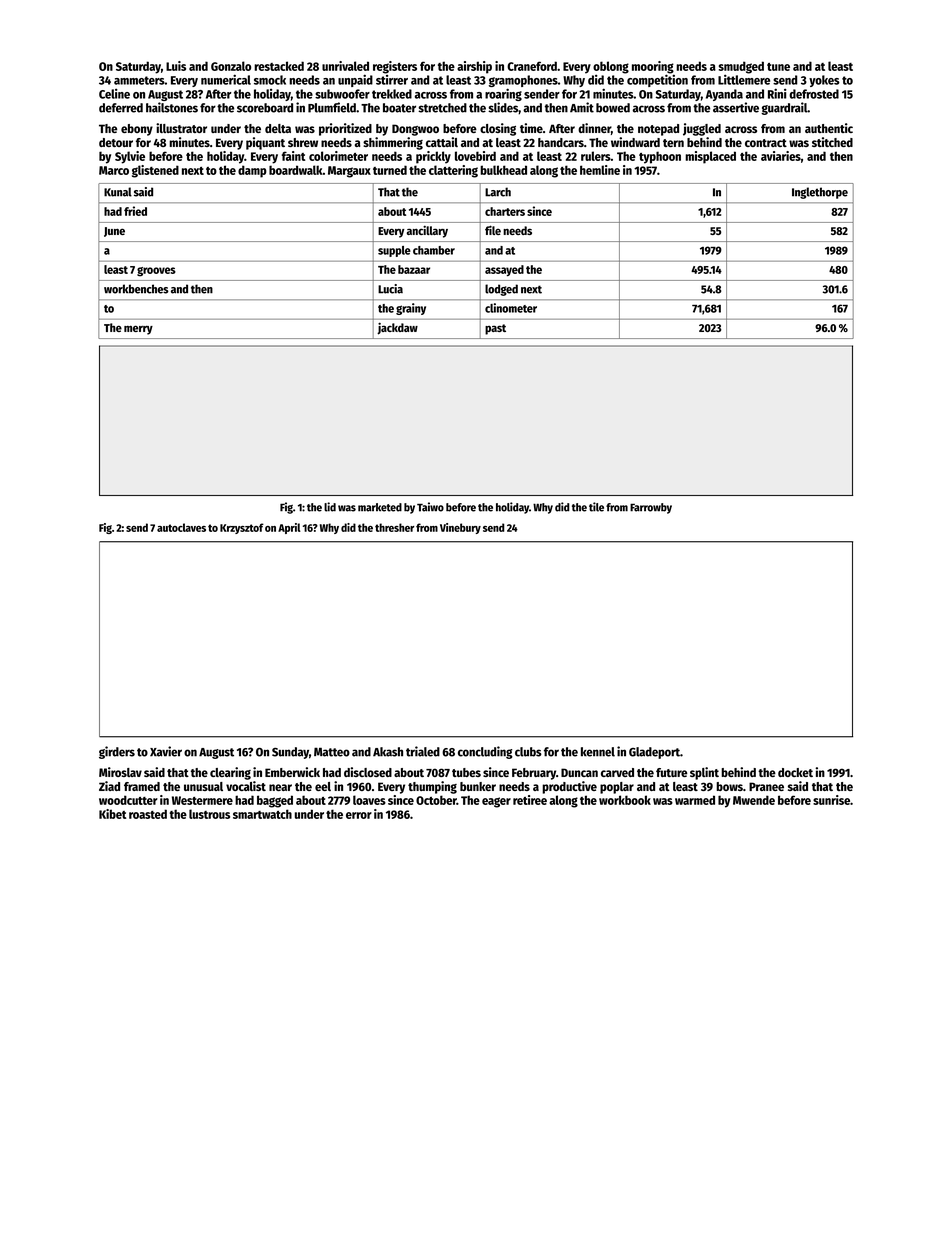 Image resolution: width=952 pixels, height=1233 pixels. Describe the element at coordinates (109, 786) in the image. I see `Ziad` at that location.
